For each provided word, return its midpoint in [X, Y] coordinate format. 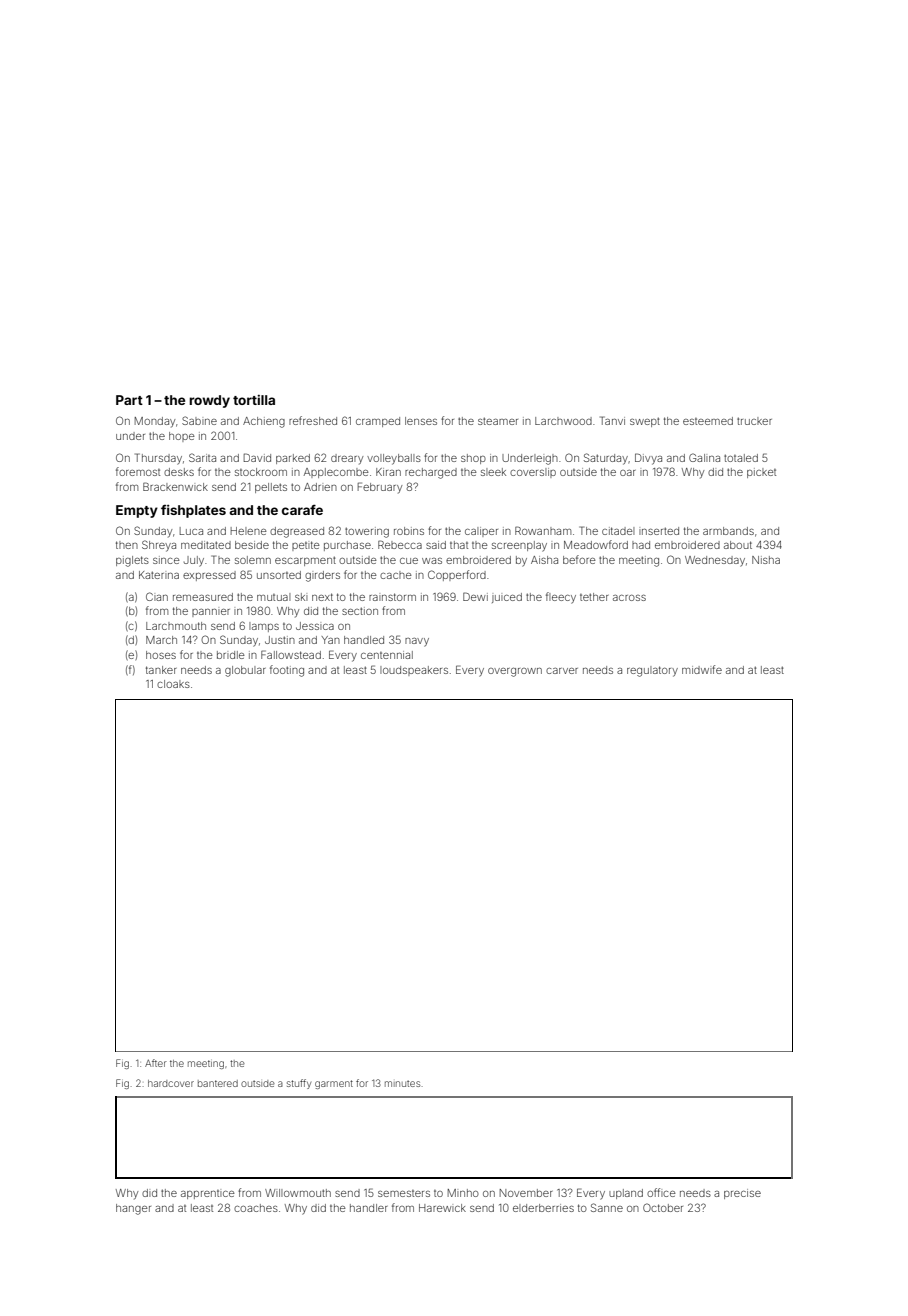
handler [369, 1208]
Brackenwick [175, 486]
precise [742, 1194]
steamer [498, 421]
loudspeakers [414, 671]
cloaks [173, 684]
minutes [402, 1083]
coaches [256, 1208]
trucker [754, 421]
